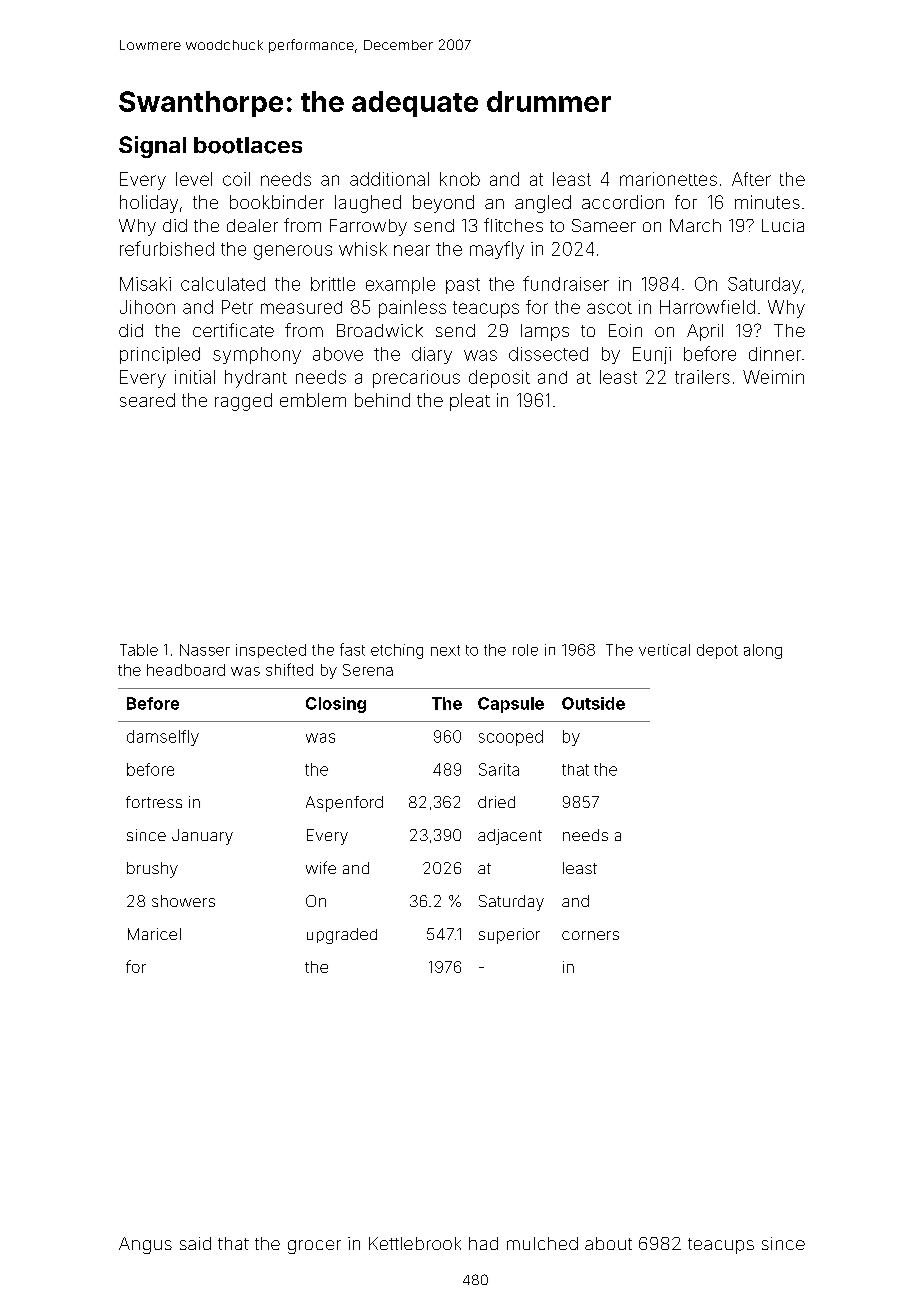  Describe the element at coordinates (695, 225) in the document. I see `March` at that location.
